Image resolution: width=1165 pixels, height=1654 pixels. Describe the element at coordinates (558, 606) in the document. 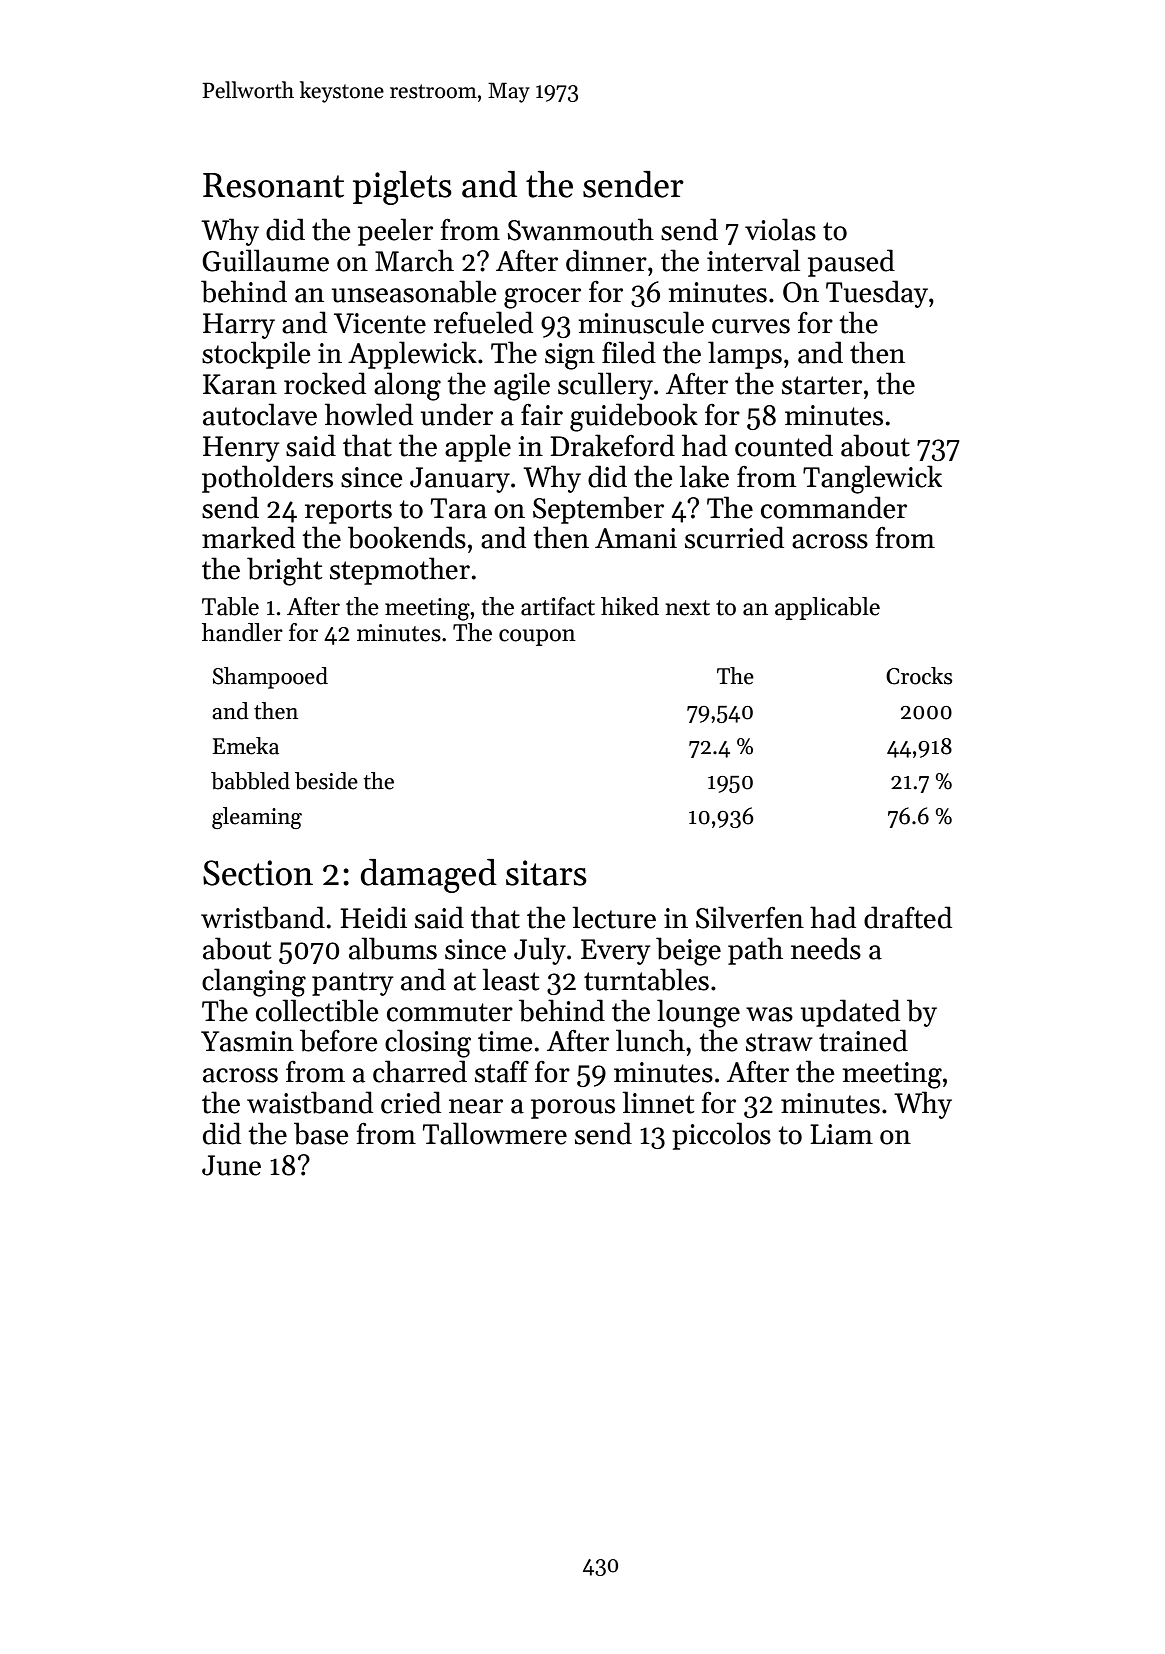

I see `artifact` at that location.
